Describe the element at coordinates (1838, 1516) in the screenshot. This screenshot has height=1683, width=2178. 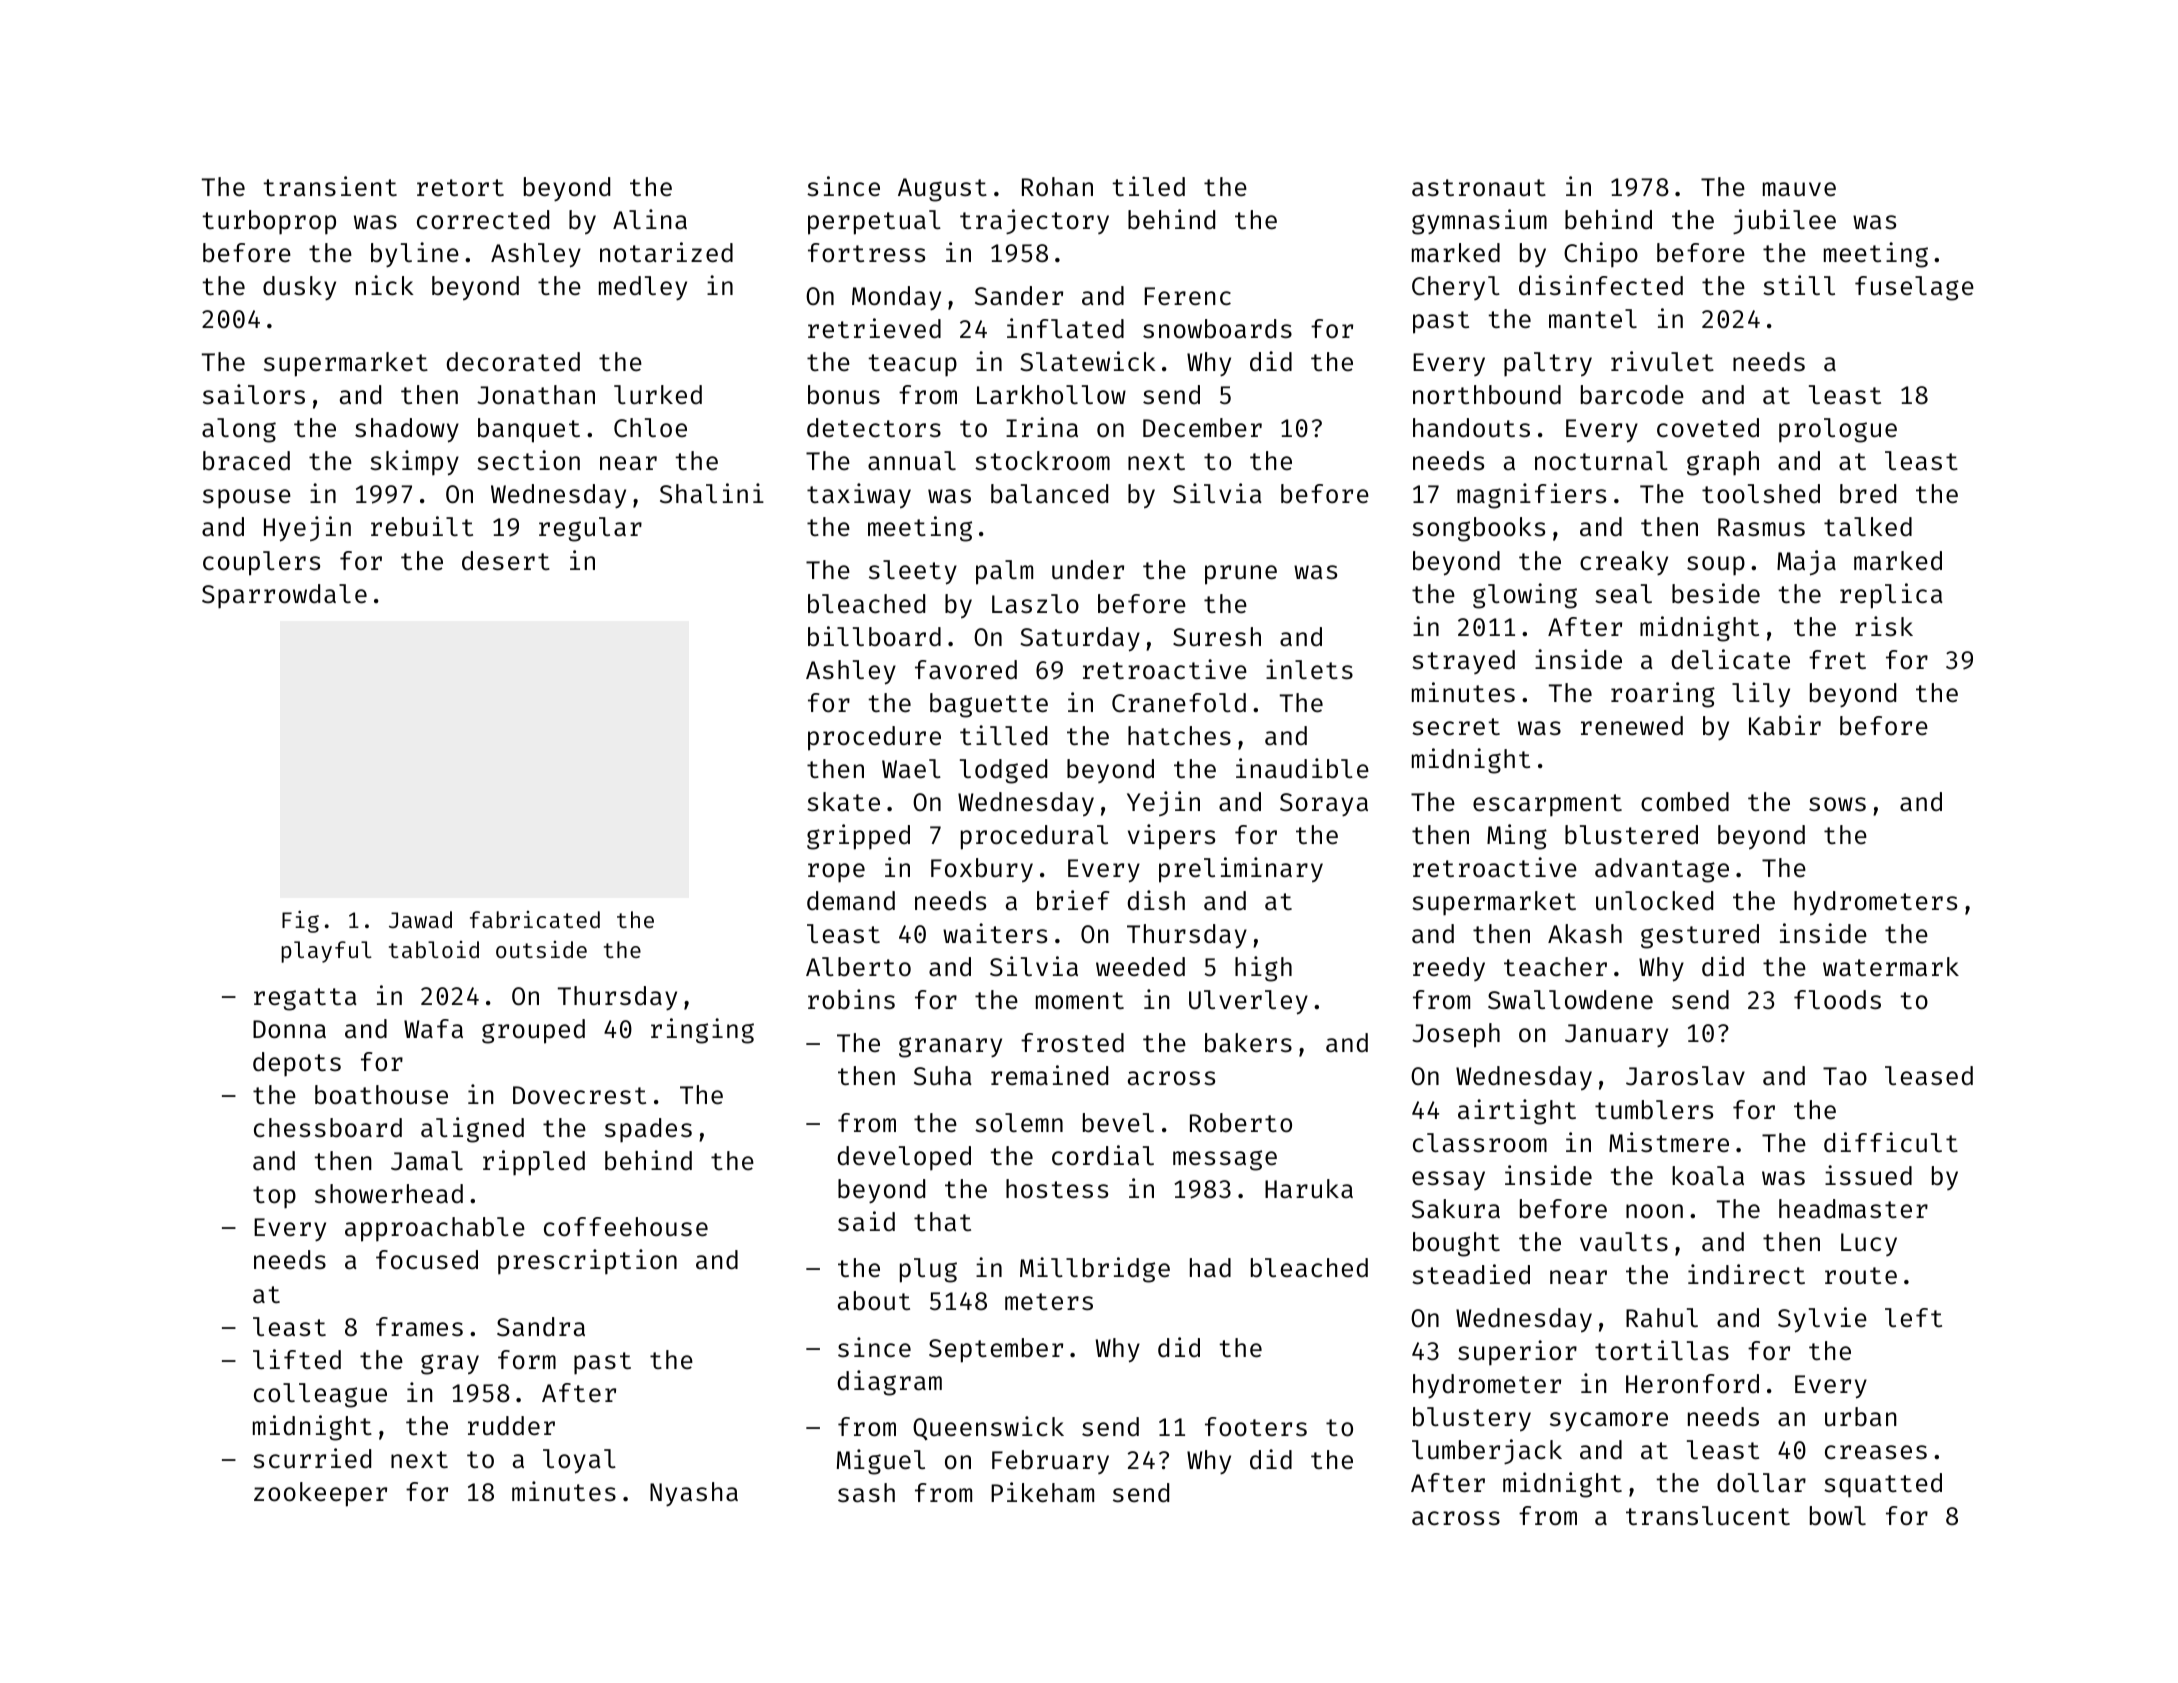
I see `bowl` at that location.
